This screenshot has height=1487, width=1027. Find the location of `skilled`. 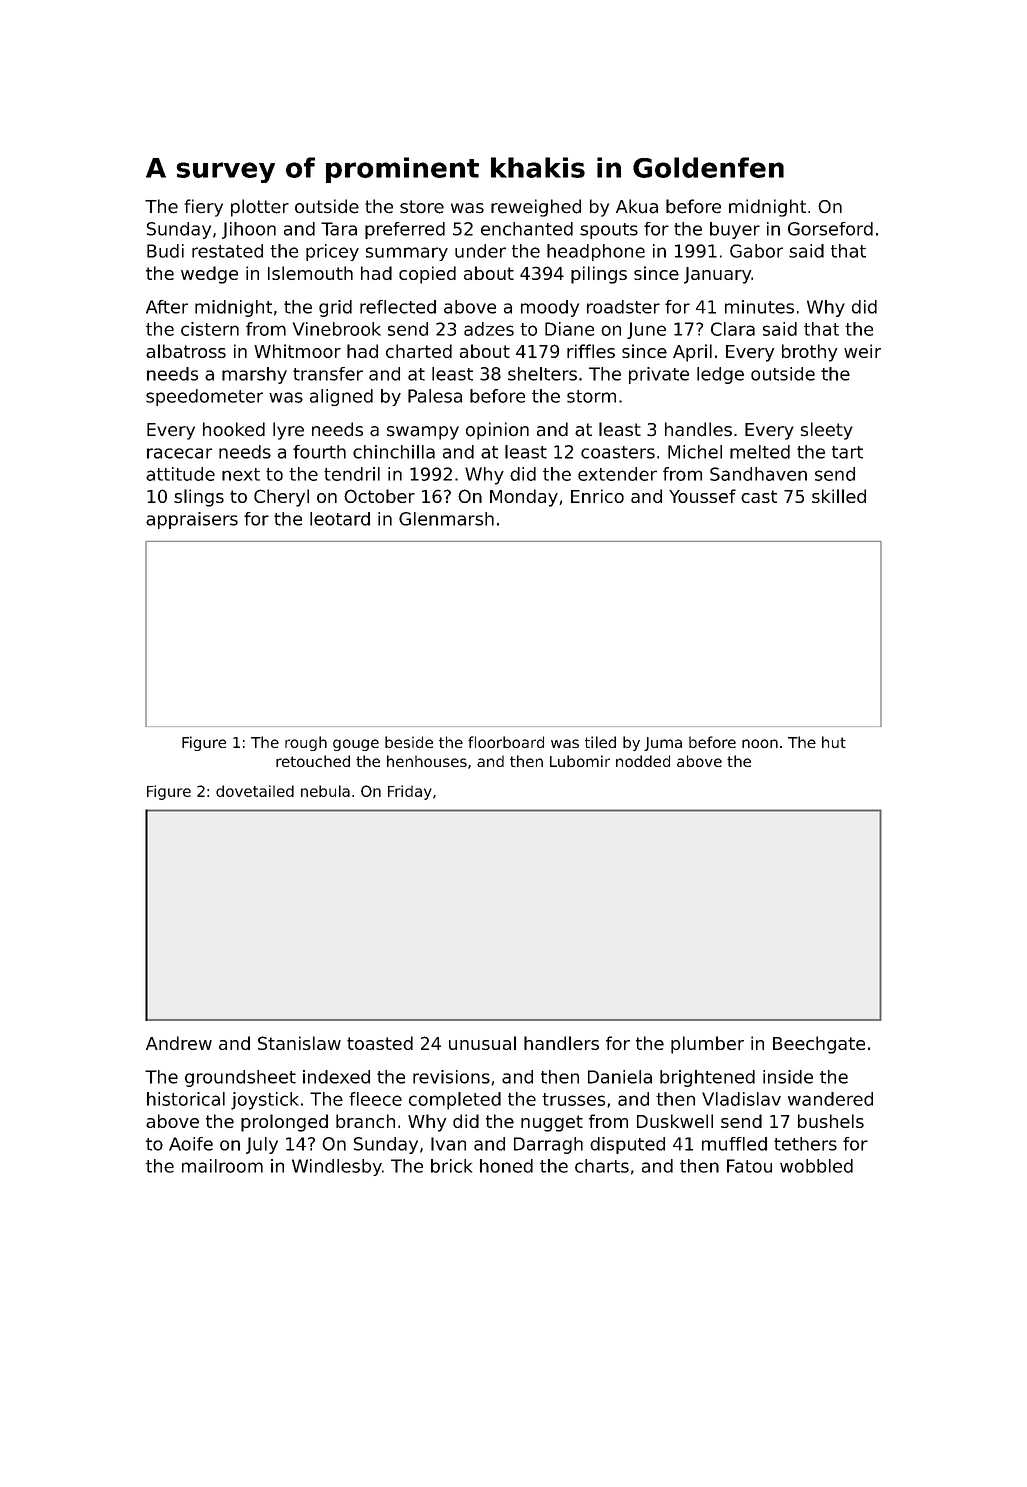

skilled is located at coordinates (839, 496).
